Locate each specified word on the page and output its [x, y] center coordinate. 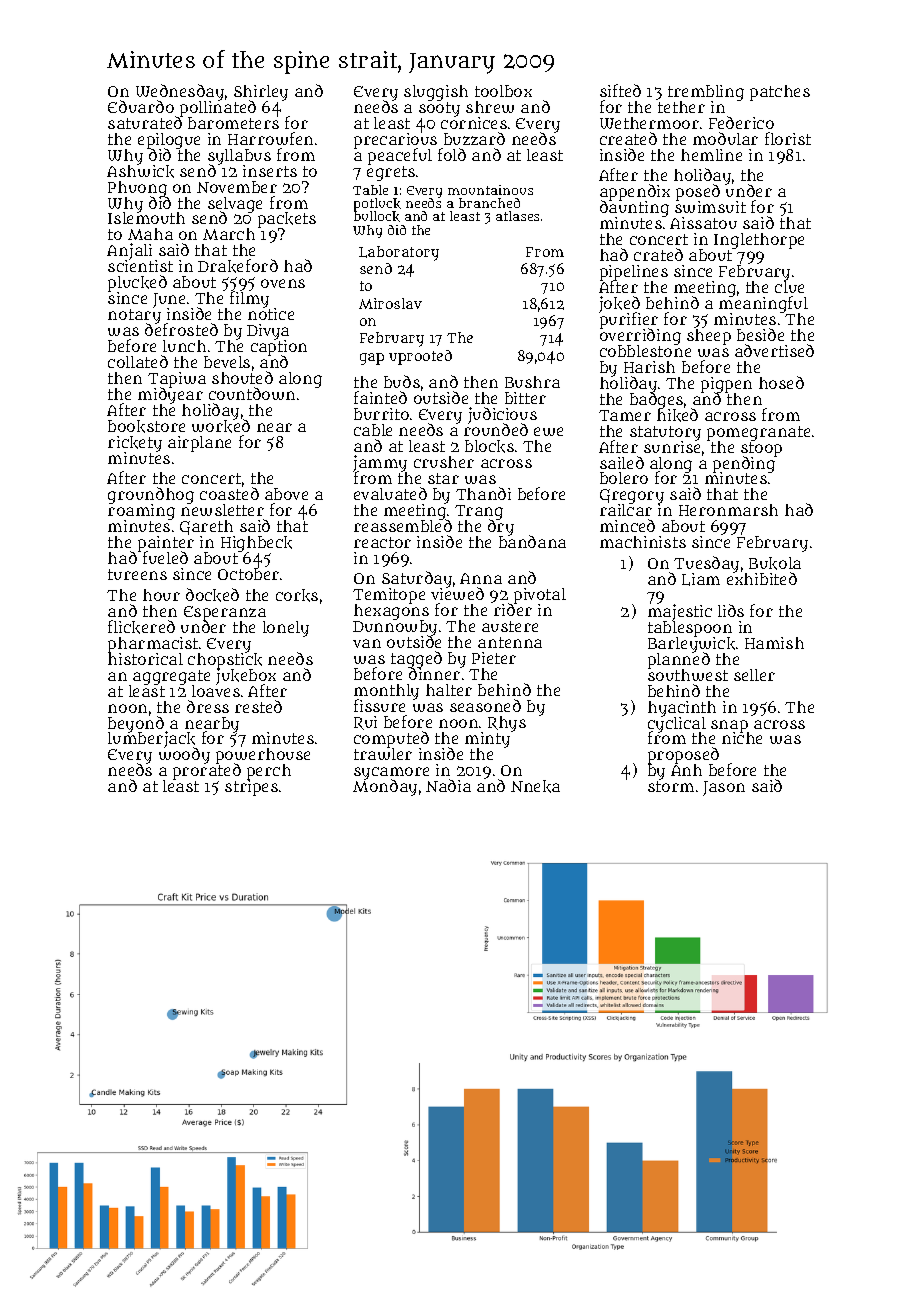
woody [184, 756]
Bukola [775, 563]
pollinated [218, 109]
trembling [706, 93]
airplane [199, 444]
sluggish [436, 93]
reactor [382, 542]
